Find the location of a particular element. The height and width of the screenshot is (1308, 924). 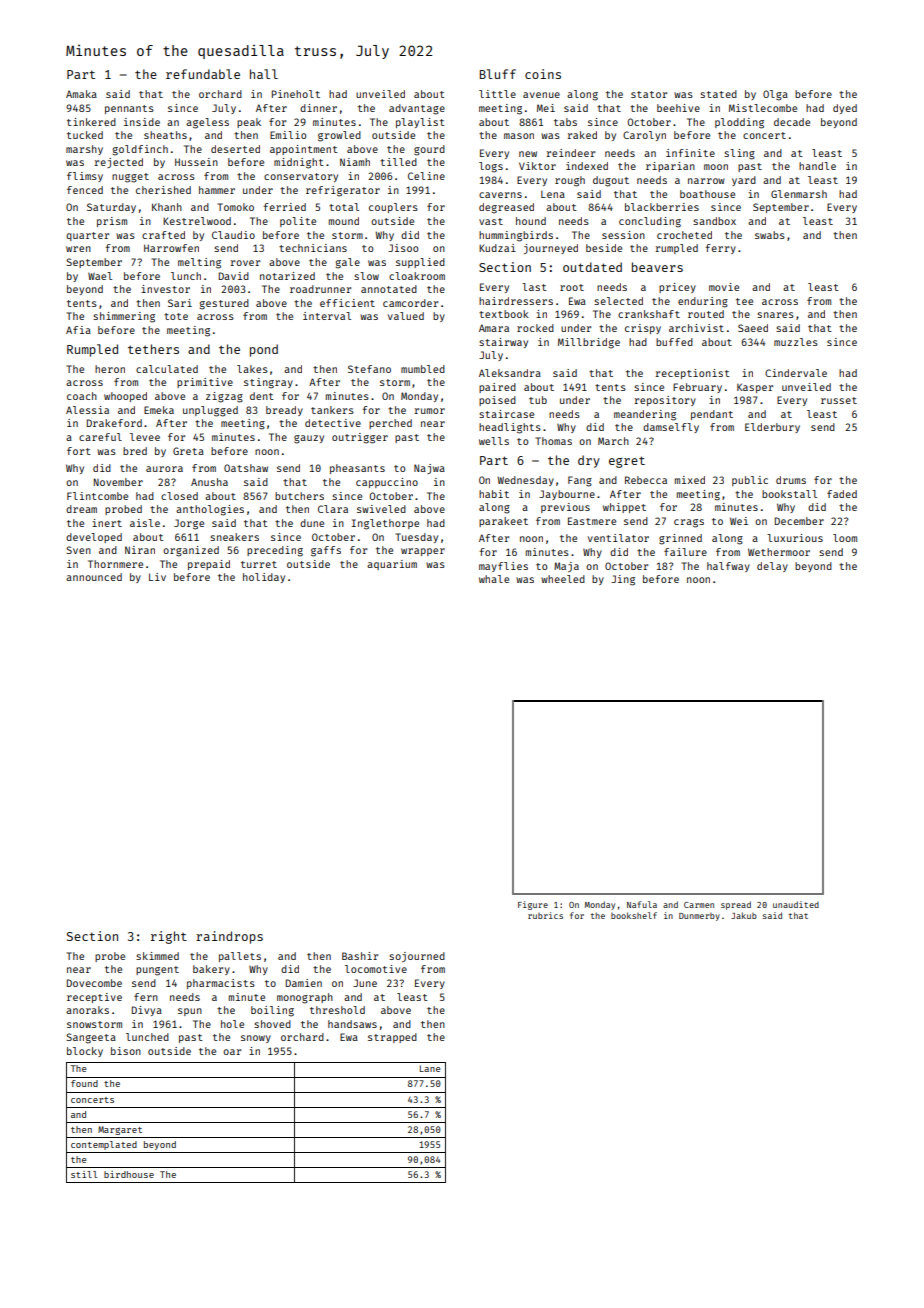

strapped is located at coordinates (392, 1038).
